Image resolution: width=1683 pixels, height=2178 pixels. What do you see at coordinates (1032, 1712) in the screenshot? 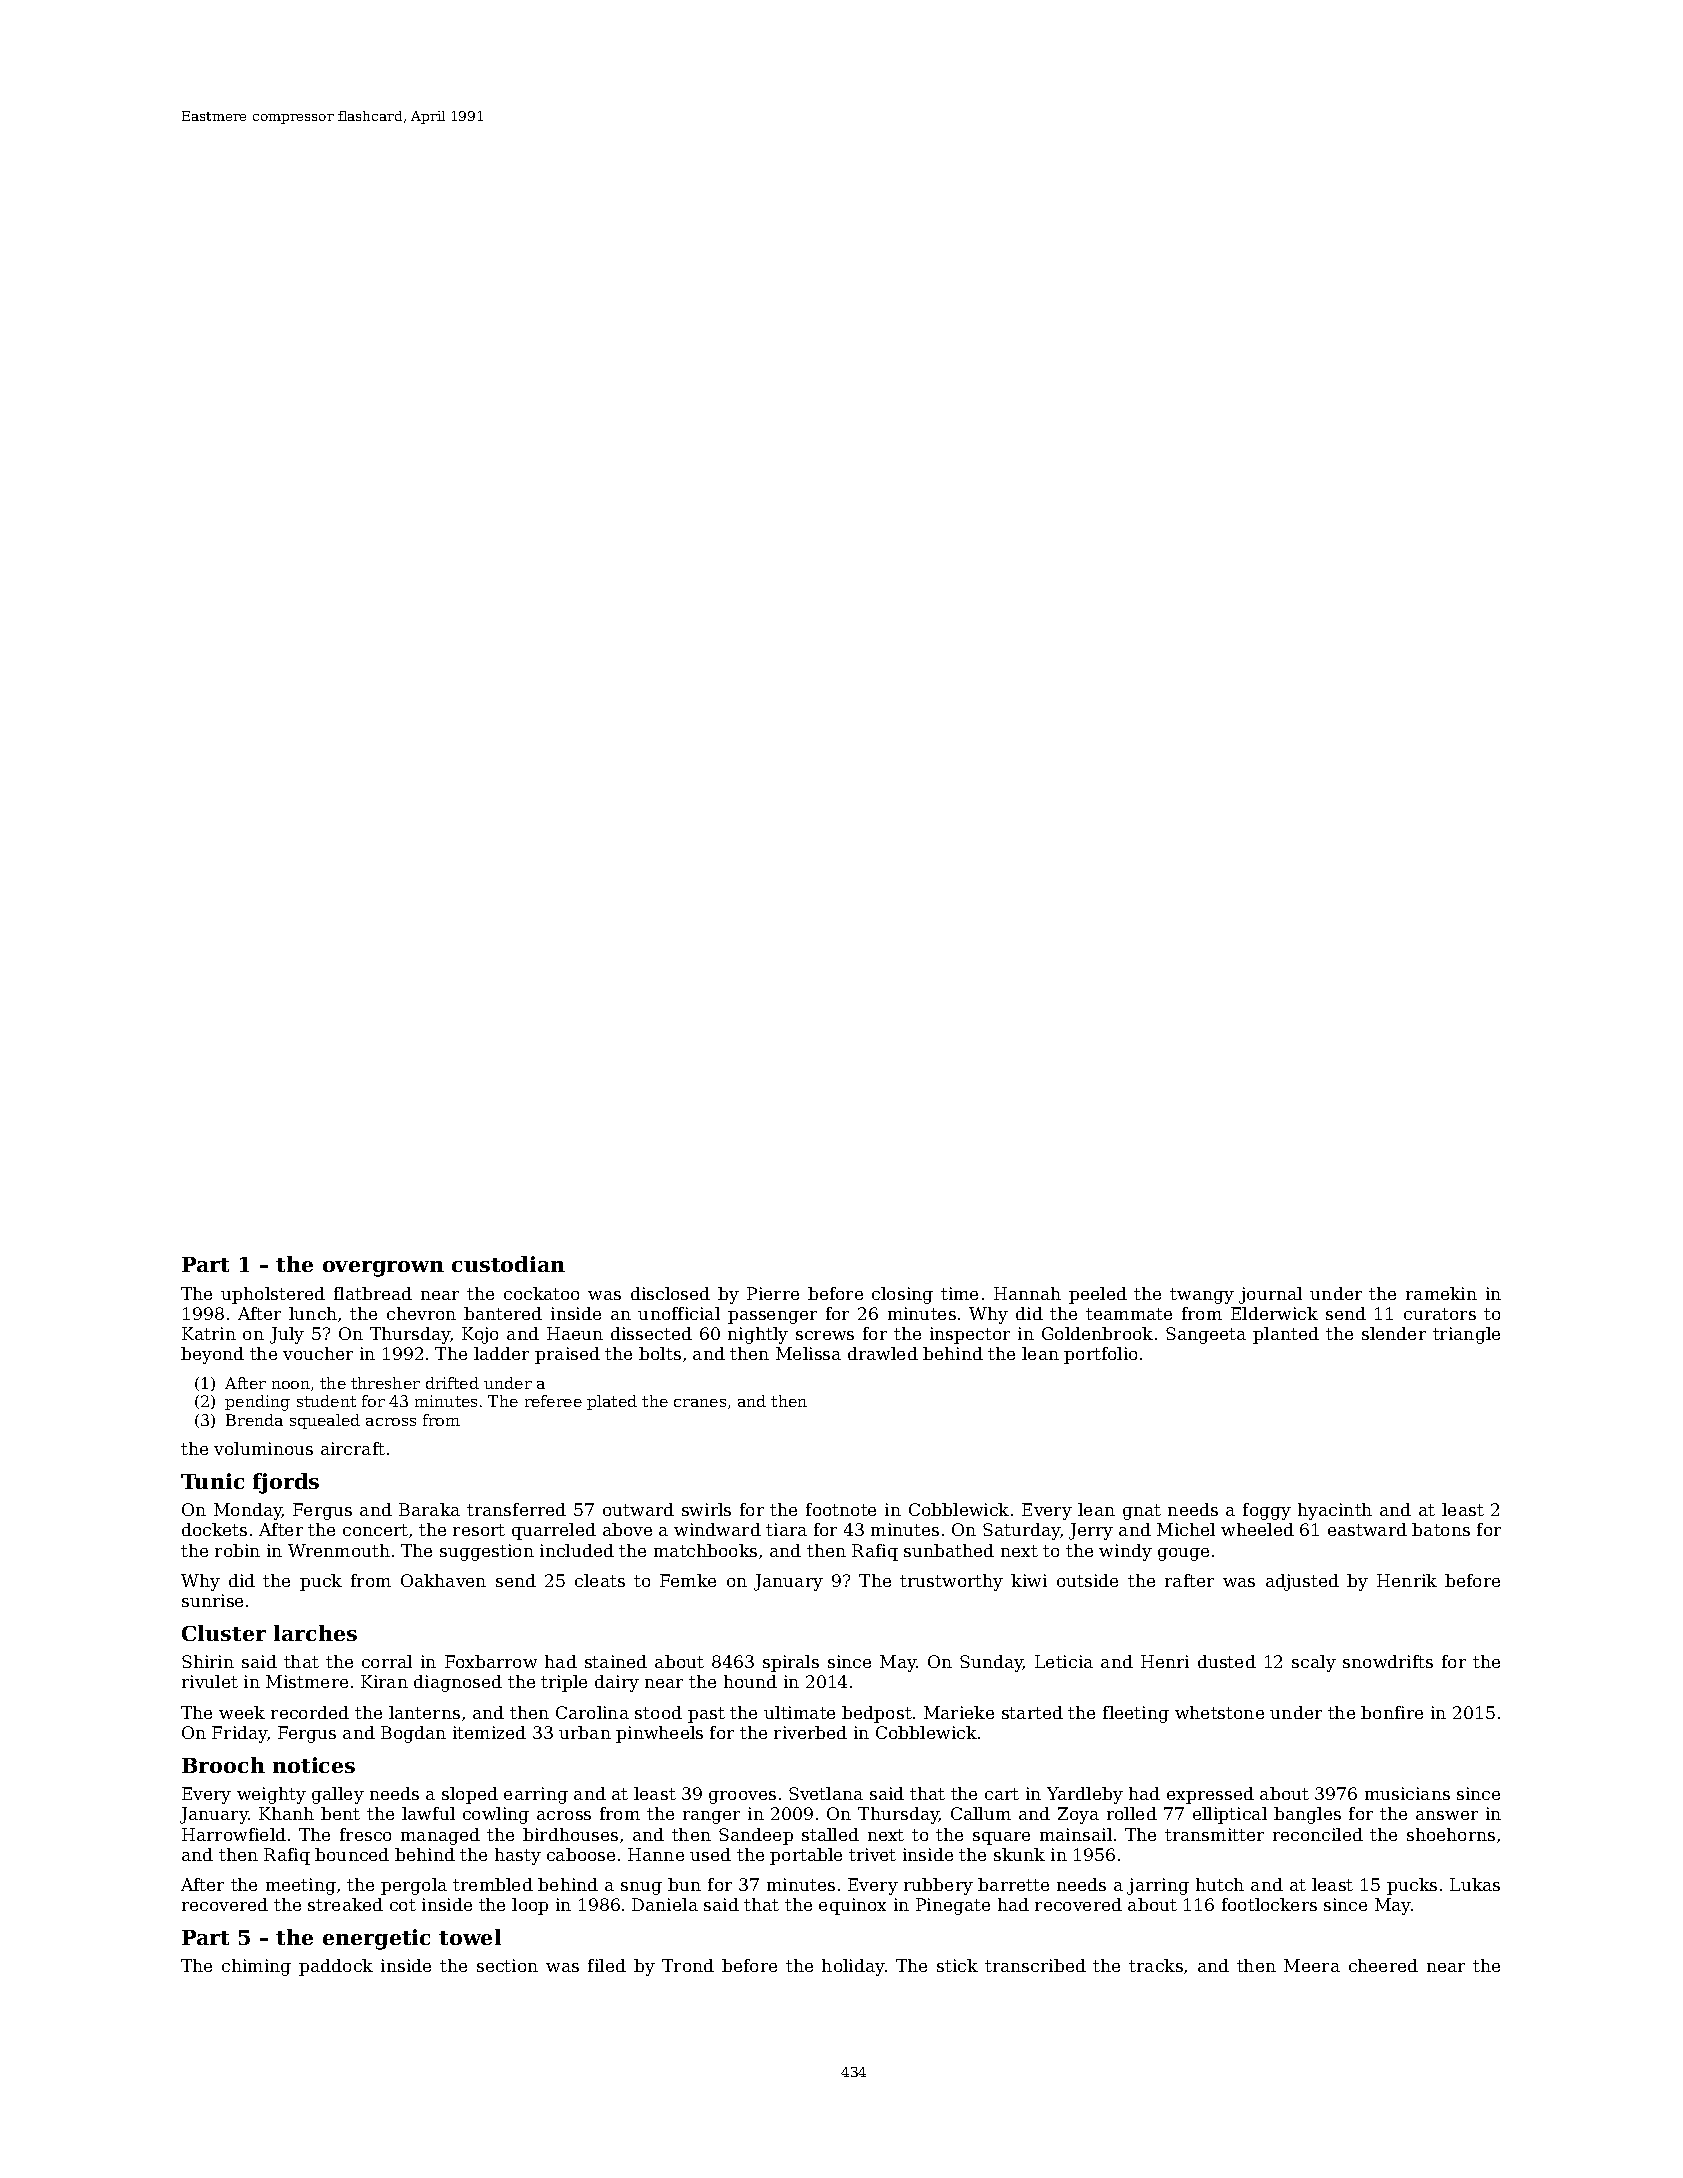
I see `started` at bounding box center [1032, 1712].
